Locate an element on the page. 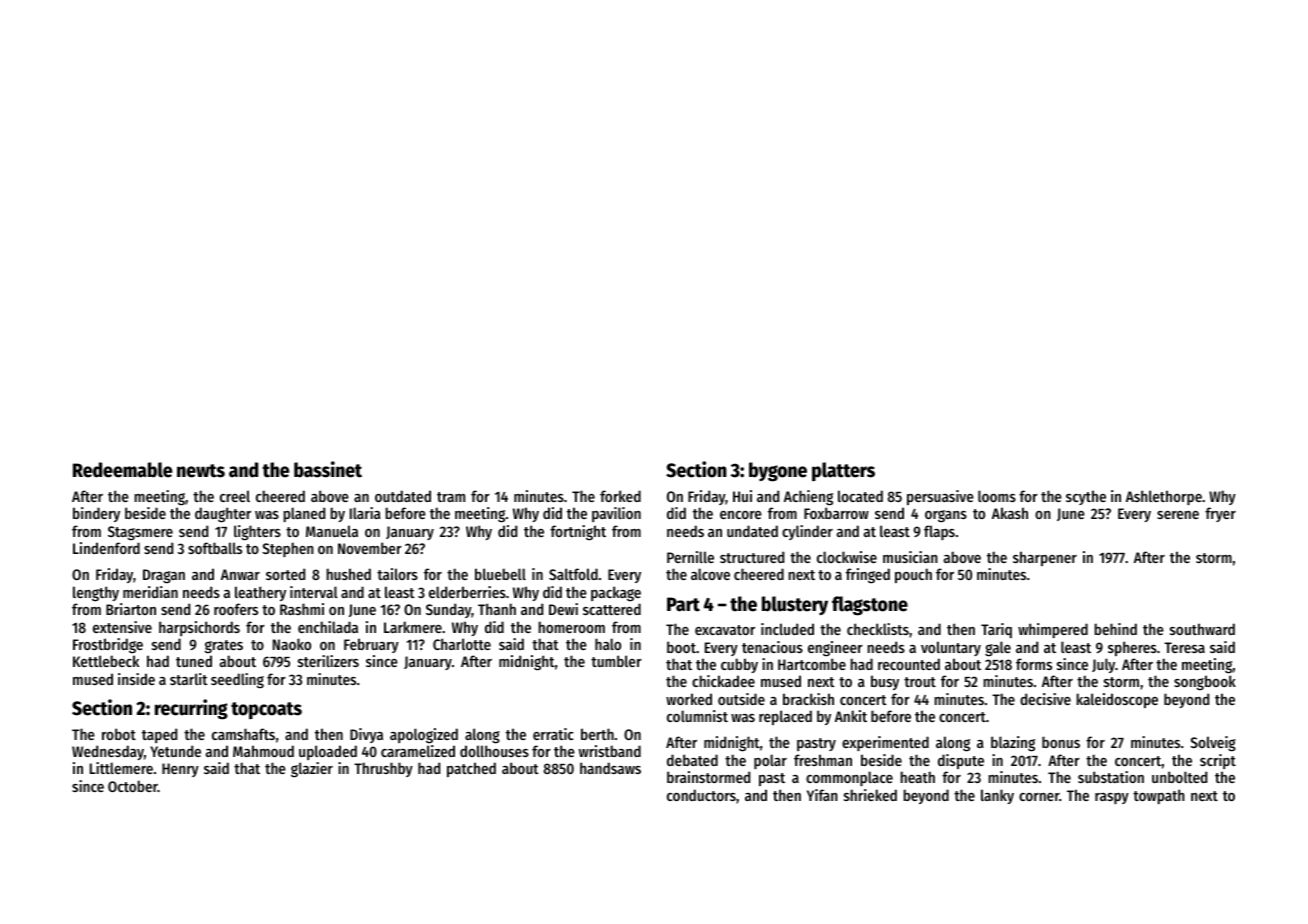 The height and width of the image is (924, 1308). tram is located at coordinates (451, 497).
